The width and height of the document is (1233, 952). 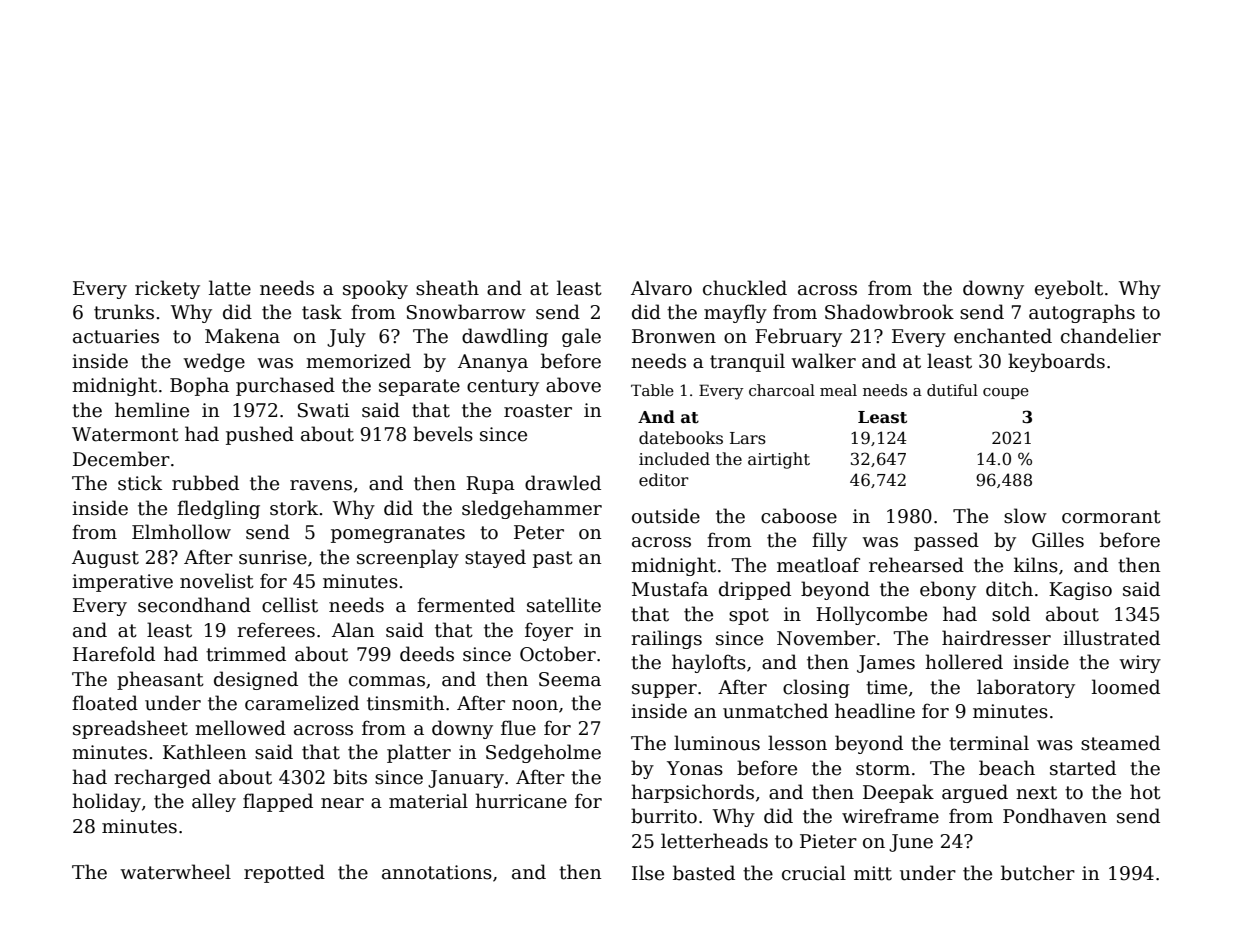 What do you see at coordinates (886, 664) in the document?
I see `James` at bounding box center [886, 664].
